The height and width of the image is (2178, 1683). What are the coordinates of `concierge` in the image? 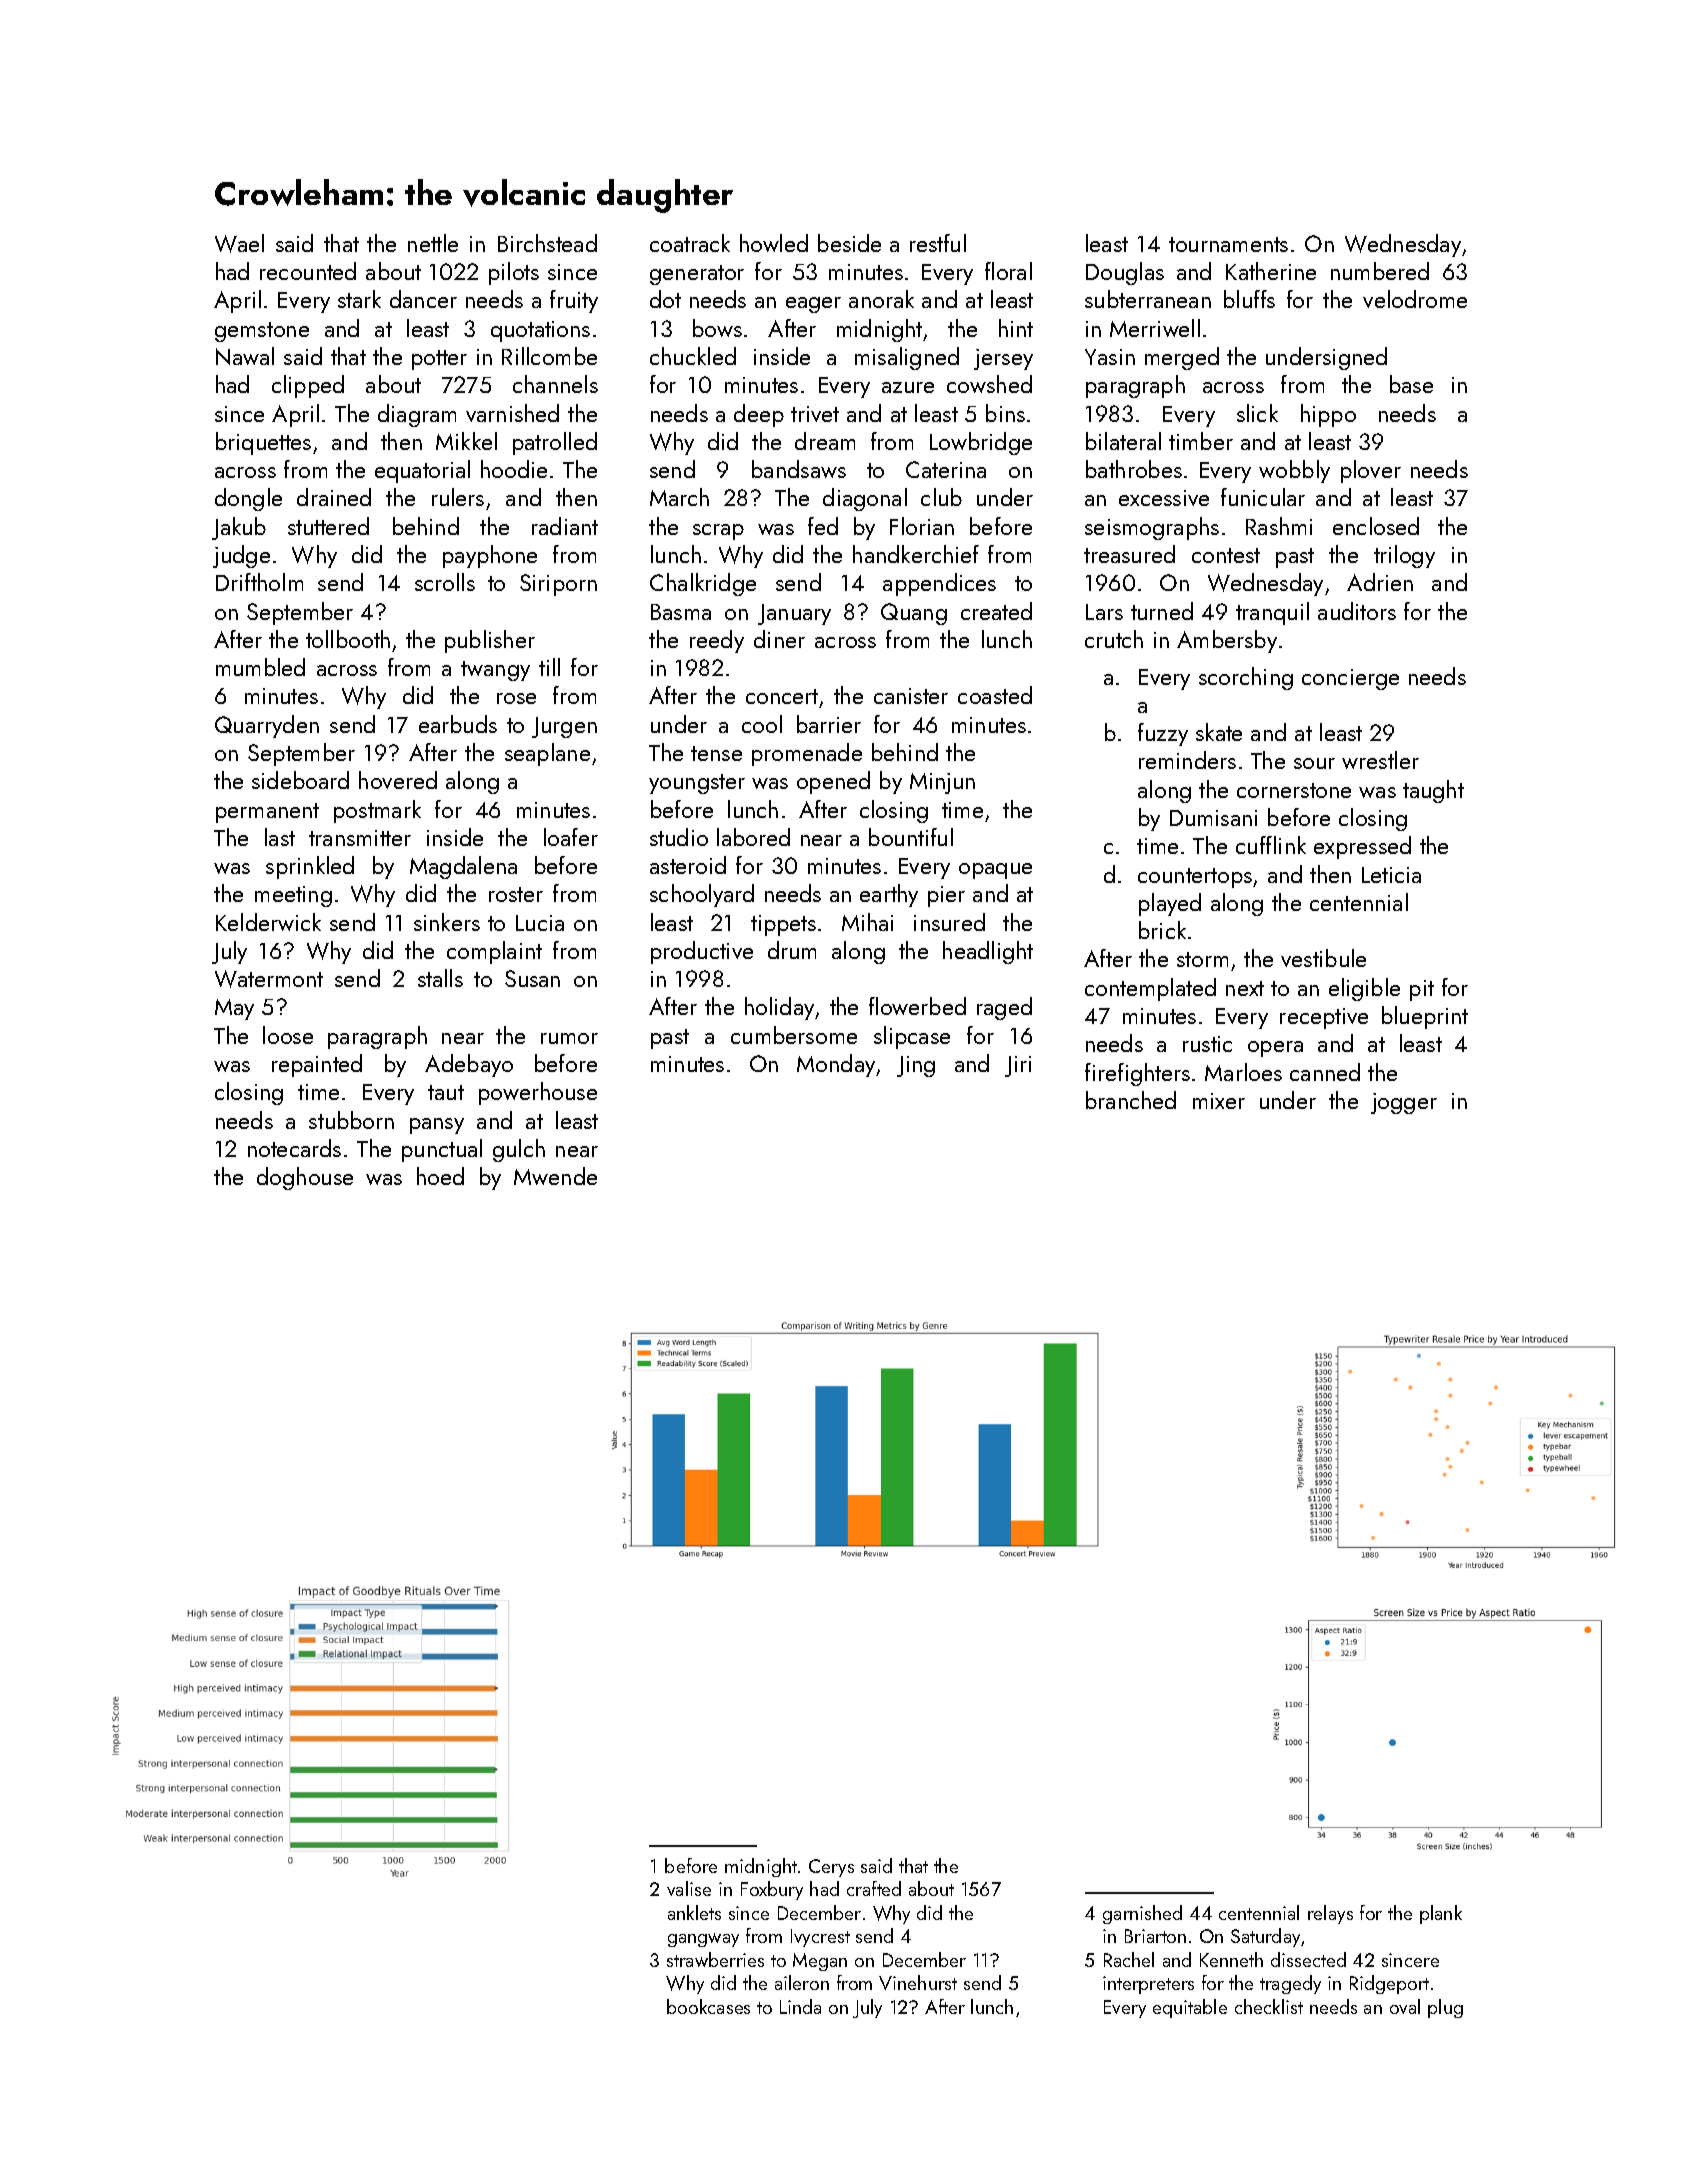 It's located at (1350, 679).
